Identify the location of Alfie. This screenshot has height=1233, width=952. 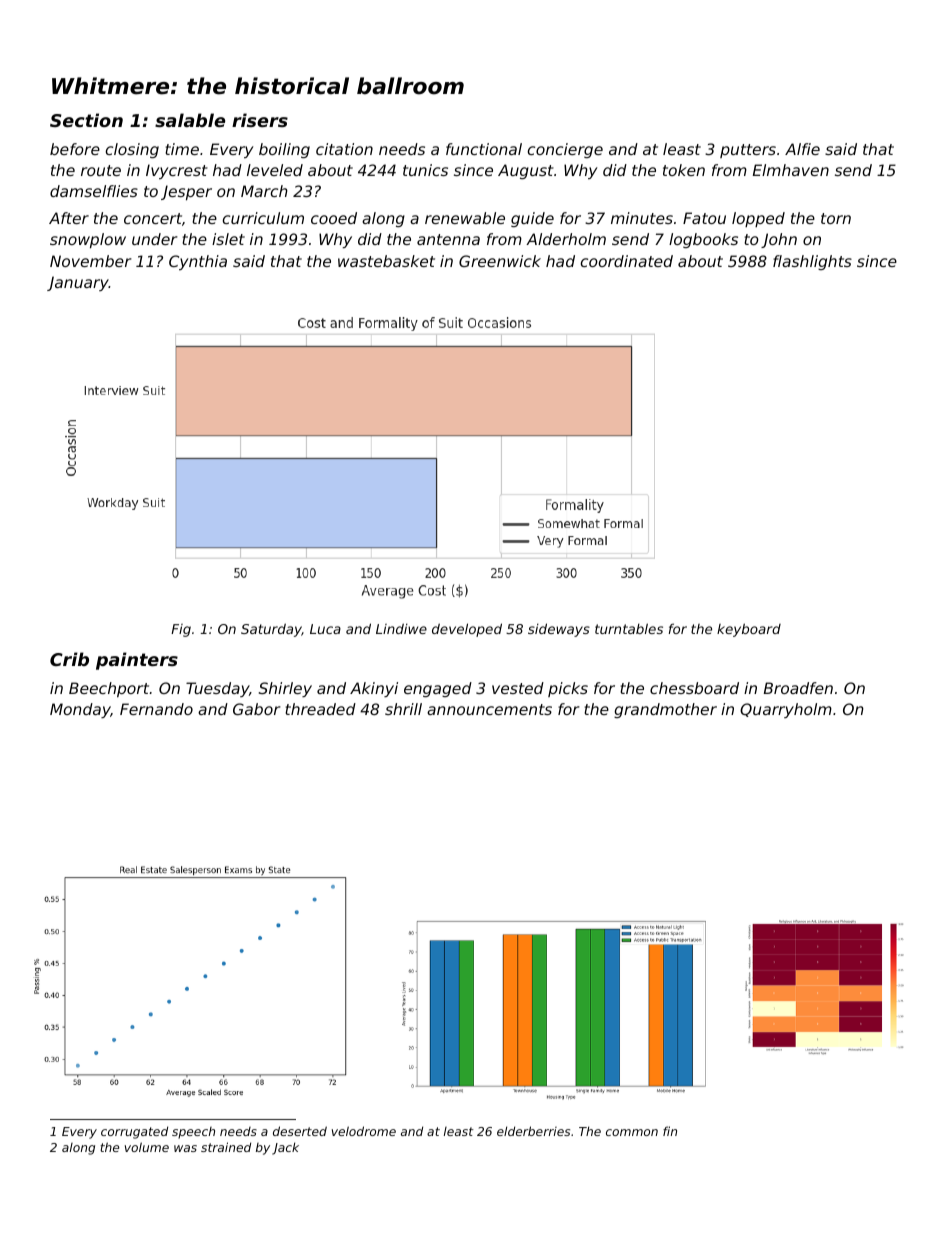
(802, 149).
